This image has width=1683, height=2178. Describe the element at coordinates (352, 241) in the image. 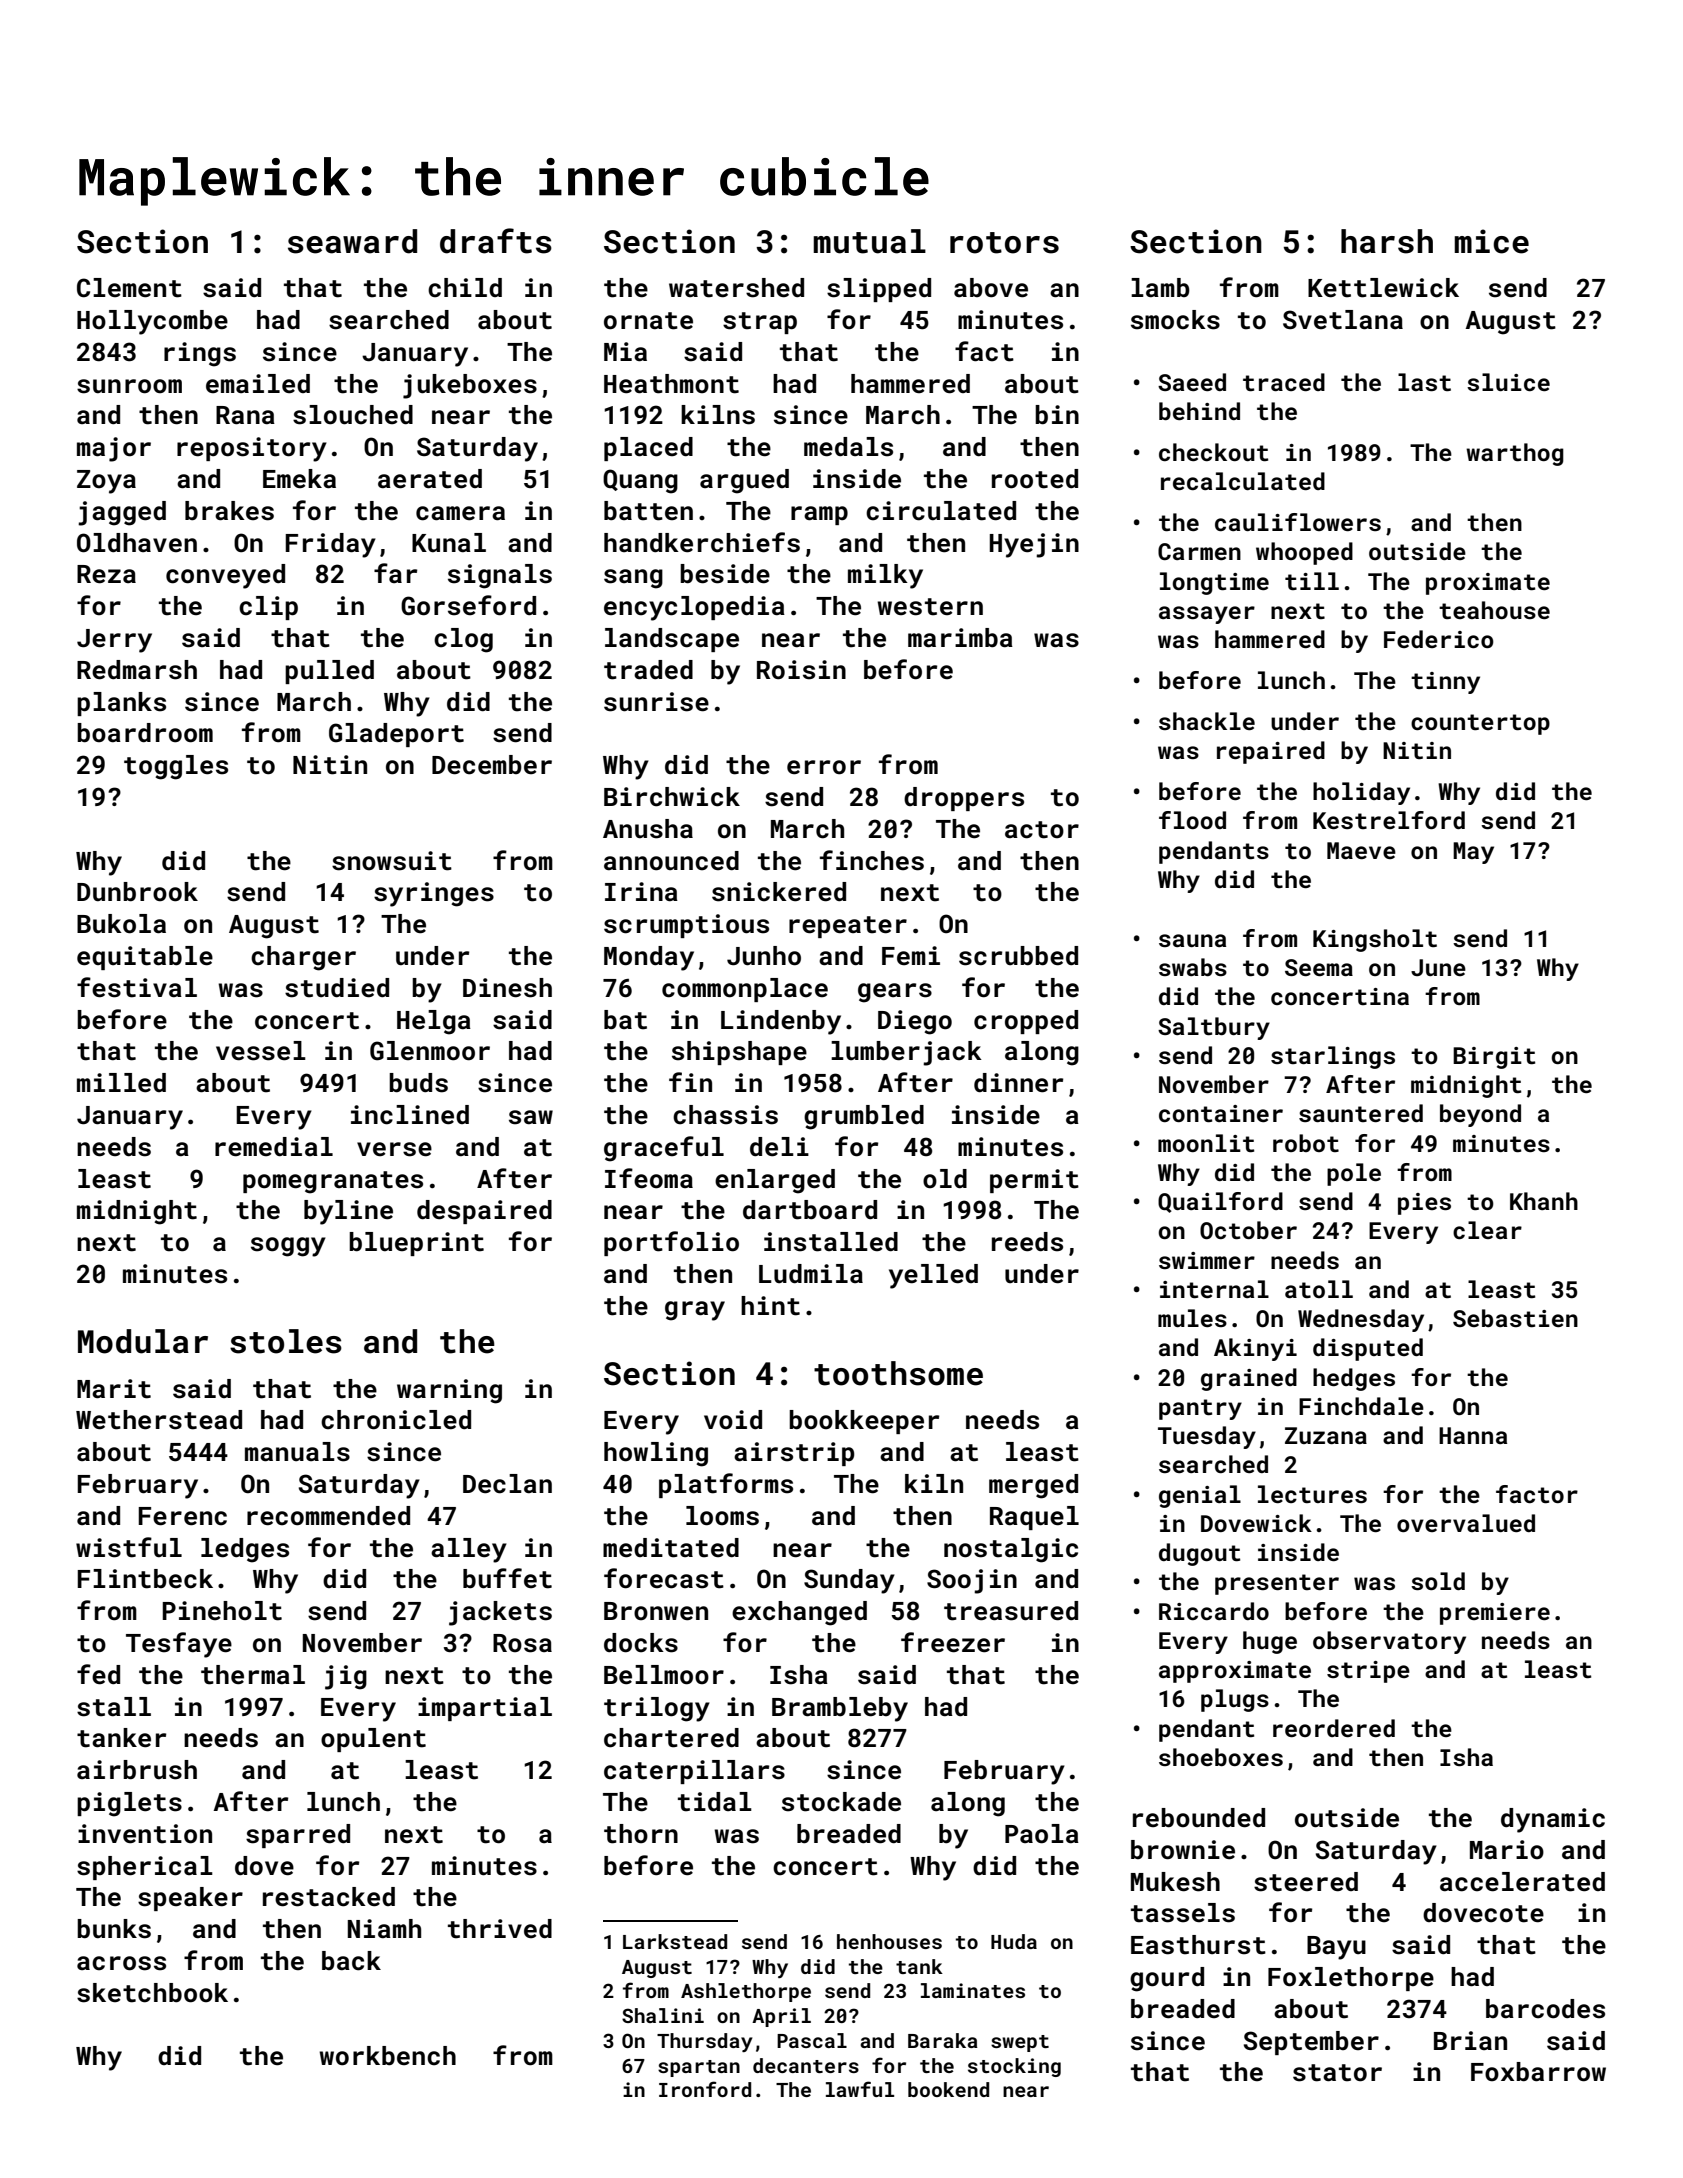

I see `seaward` at that location.
